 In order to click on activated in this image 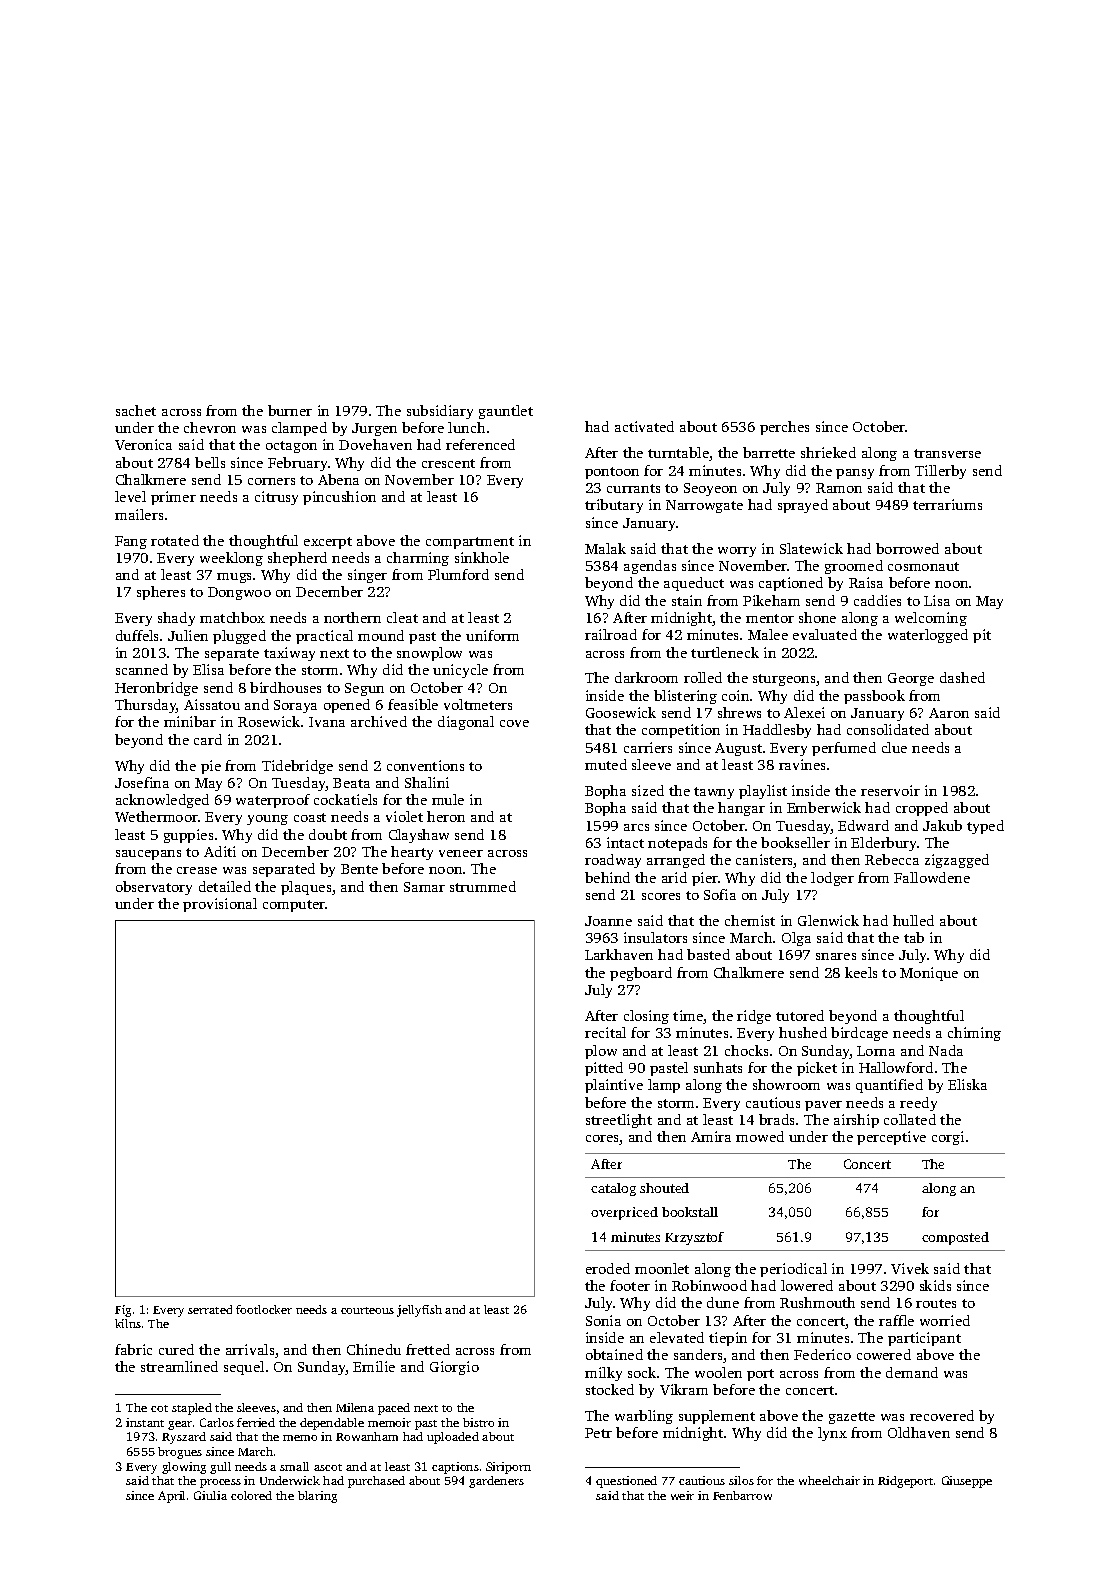, I will do `click(644, 426)`.
